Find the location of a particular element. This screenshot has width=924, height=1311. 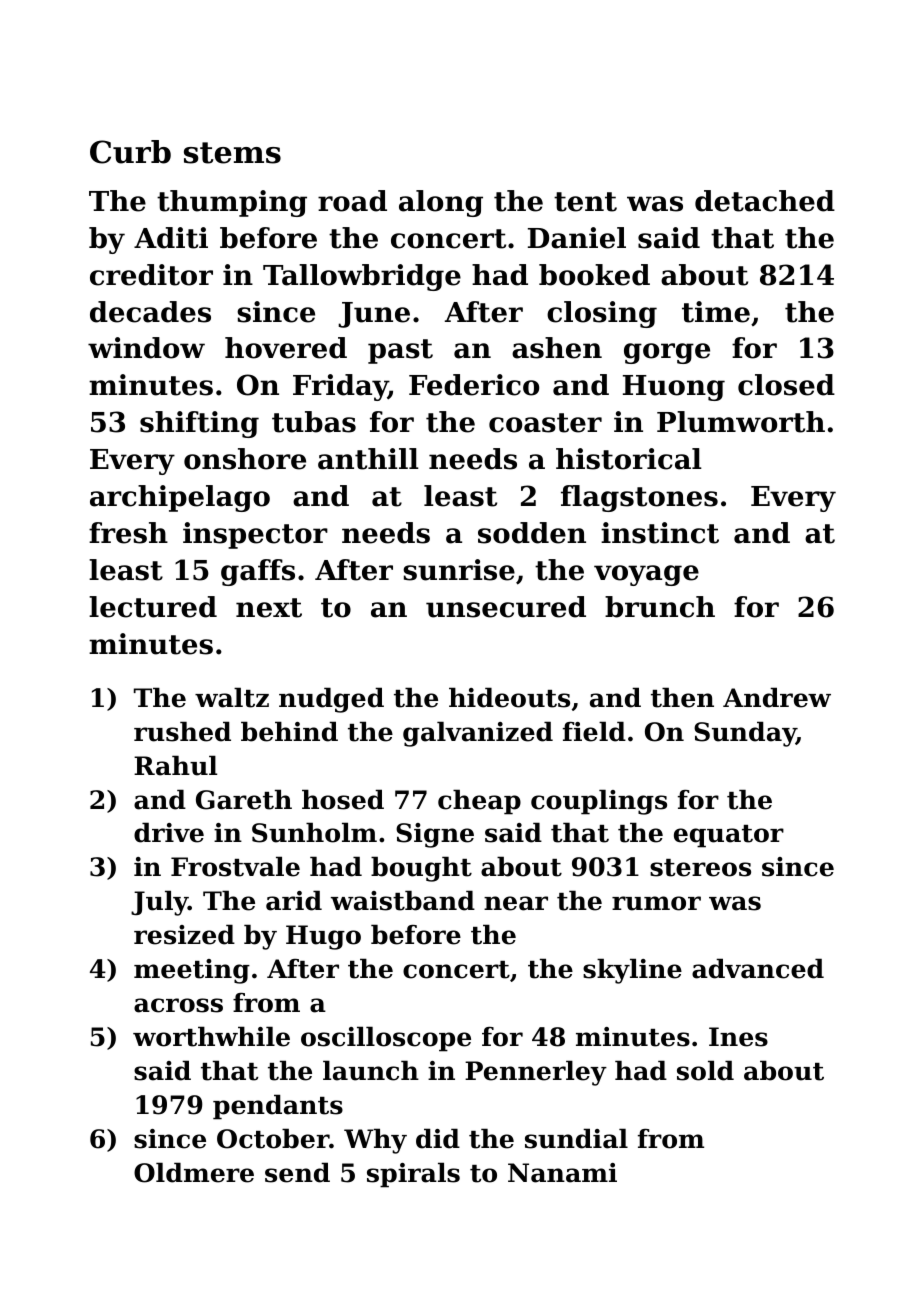

Oldmere is located at coordinates (194, 1172).
